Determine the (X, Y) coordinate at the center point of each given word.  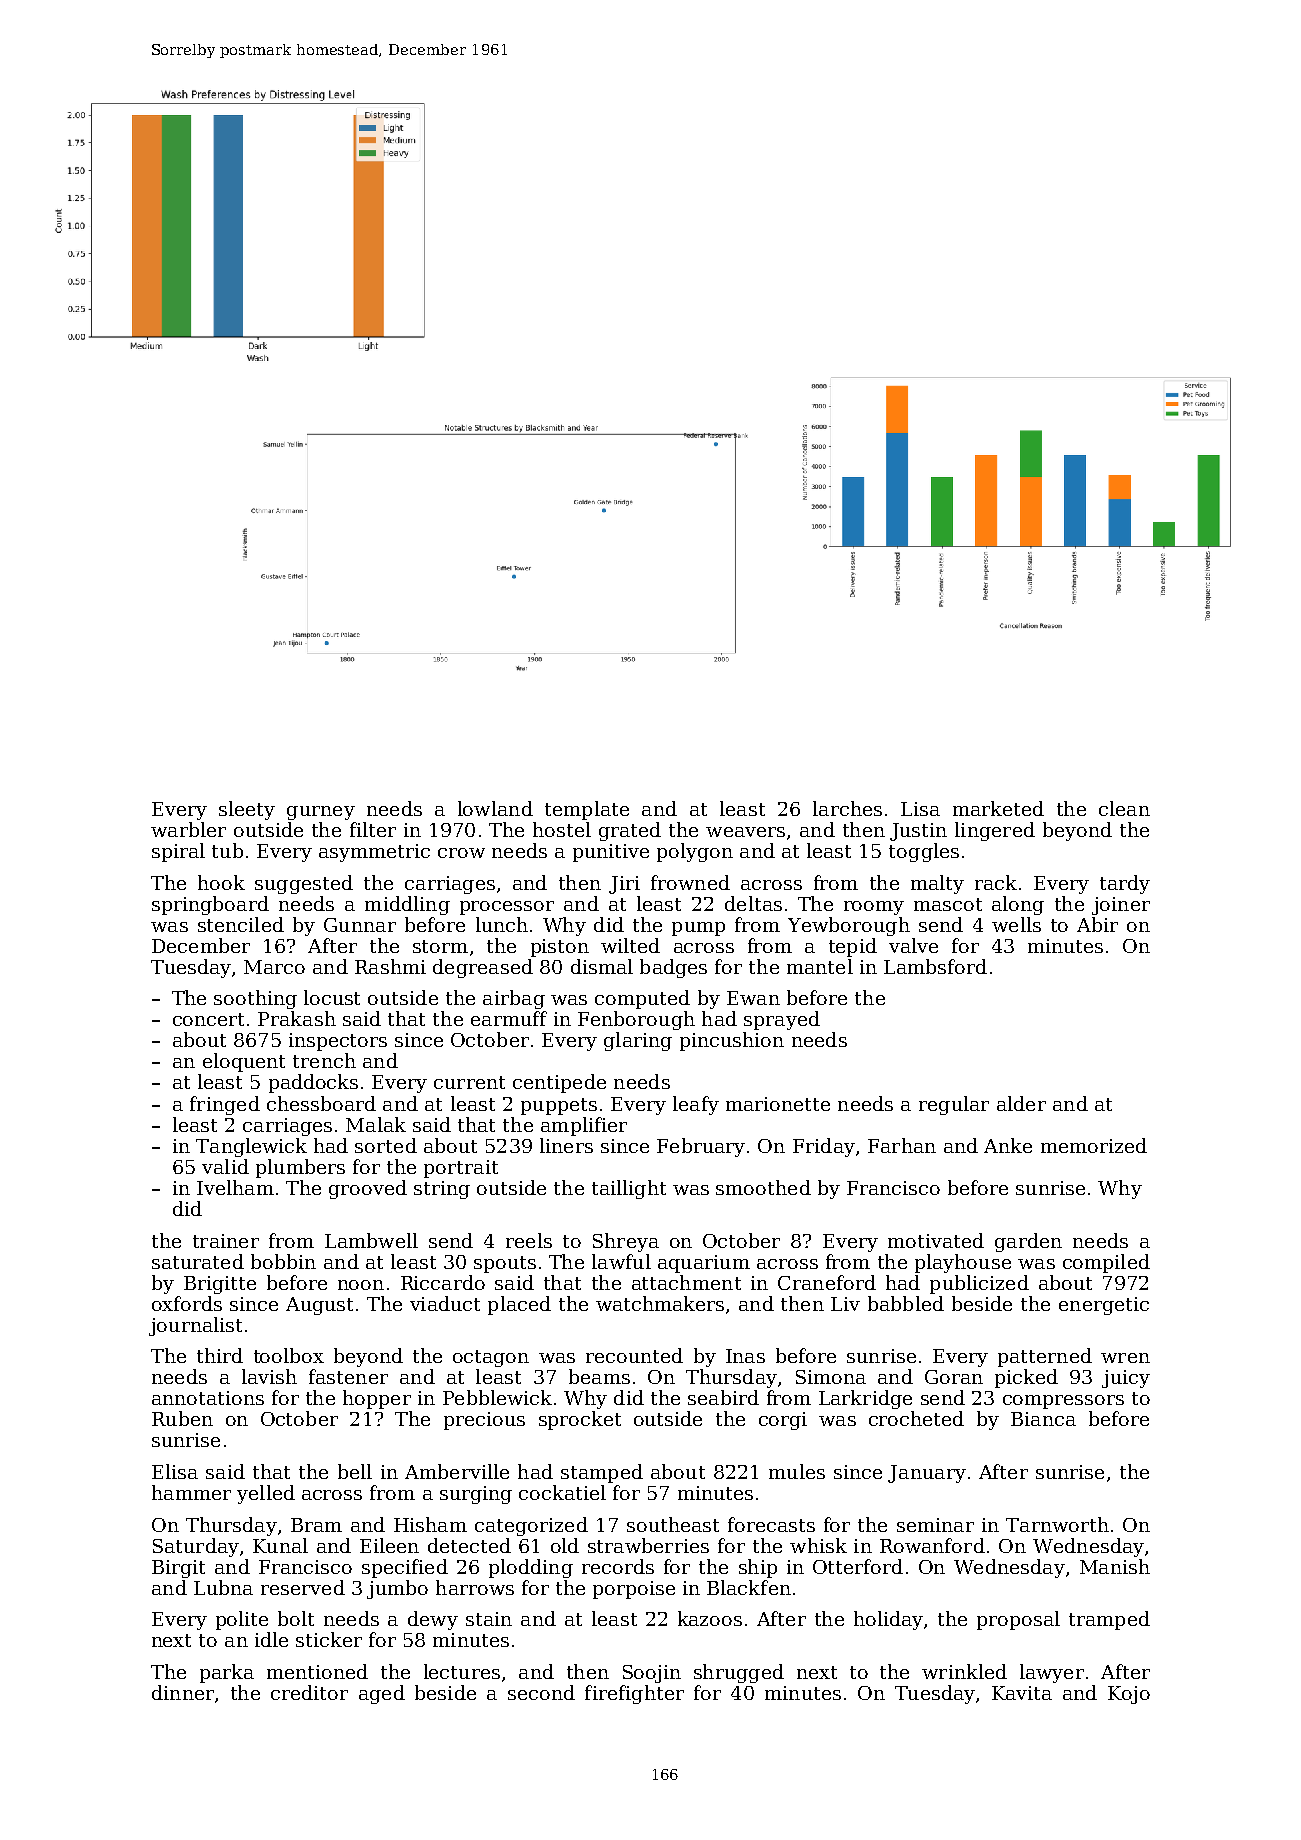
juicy (1126, 1379)
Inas (745, 1356)
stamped (602, 1473)
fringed (225, 1105)
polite (242, 1620)
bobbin (283, 1261)
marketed (998, 808)
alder (1021, 1103)
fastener (348, 1376)
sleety (247, 810)
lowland (495, 808)
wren (1125, 1358)
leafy (696, 1105)
